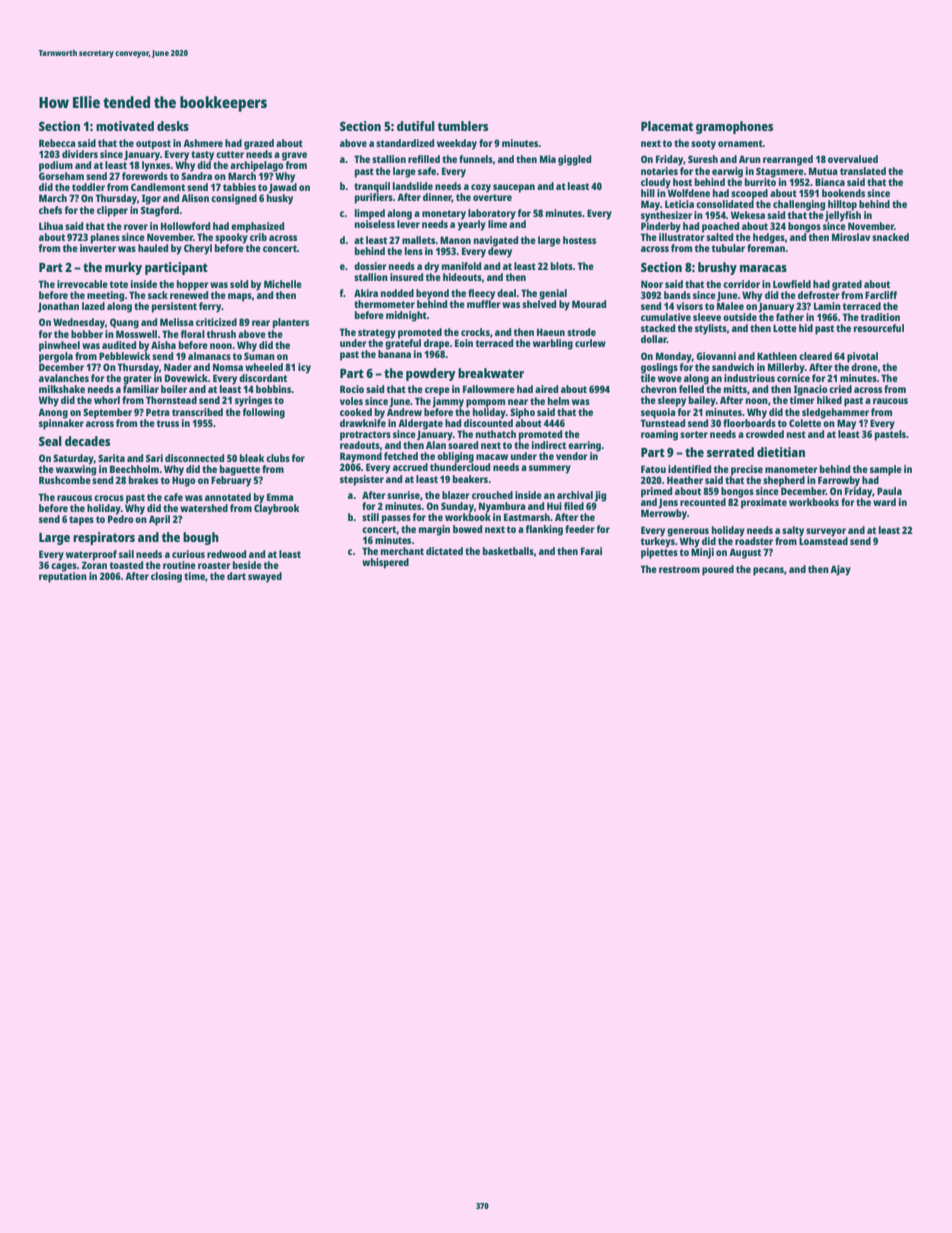 This image has height=1233, width=952. I want to click on Fallowmere, so click(489, 389).
